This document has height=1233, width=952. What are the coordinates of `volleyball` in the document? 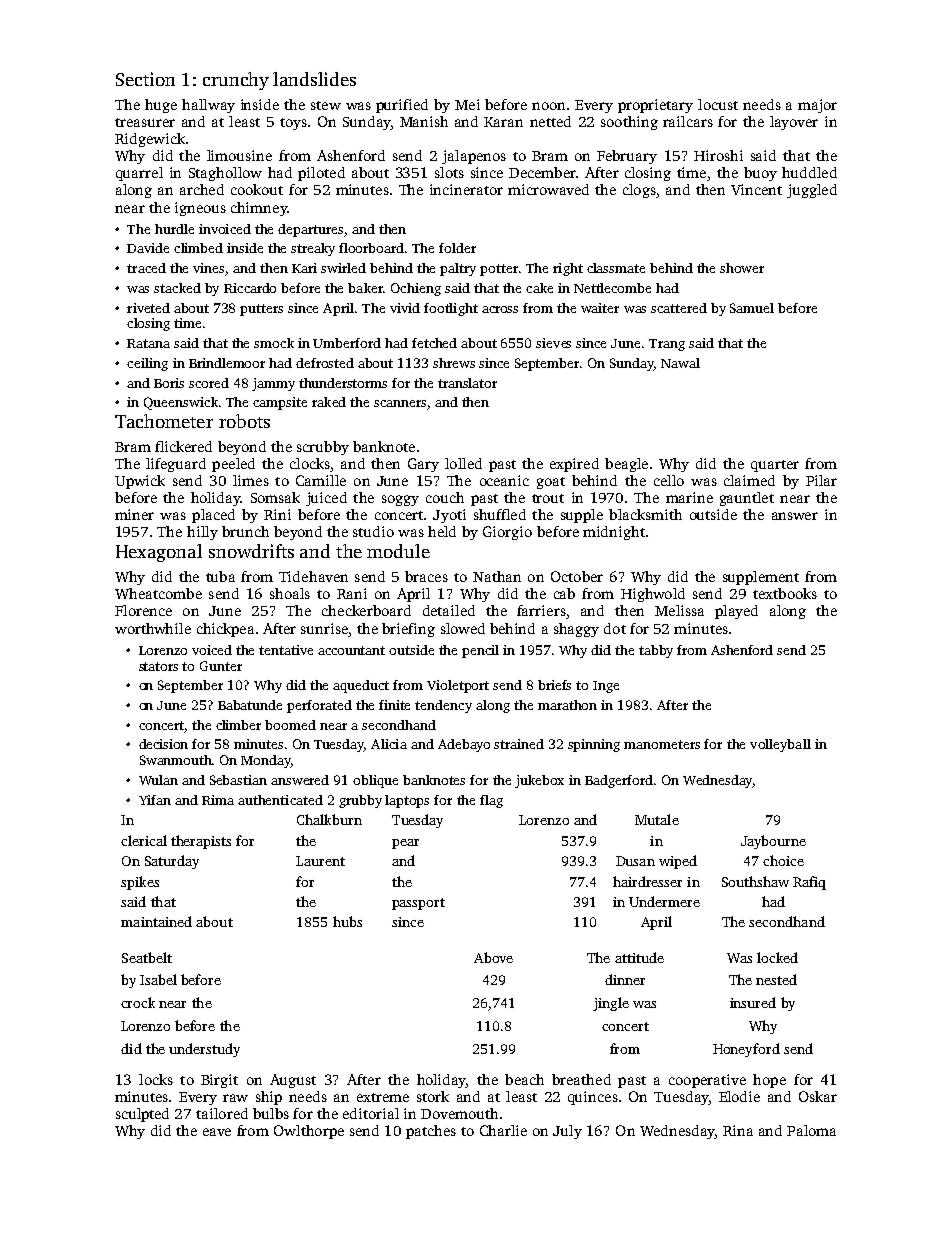 It's located at (780, 745).
